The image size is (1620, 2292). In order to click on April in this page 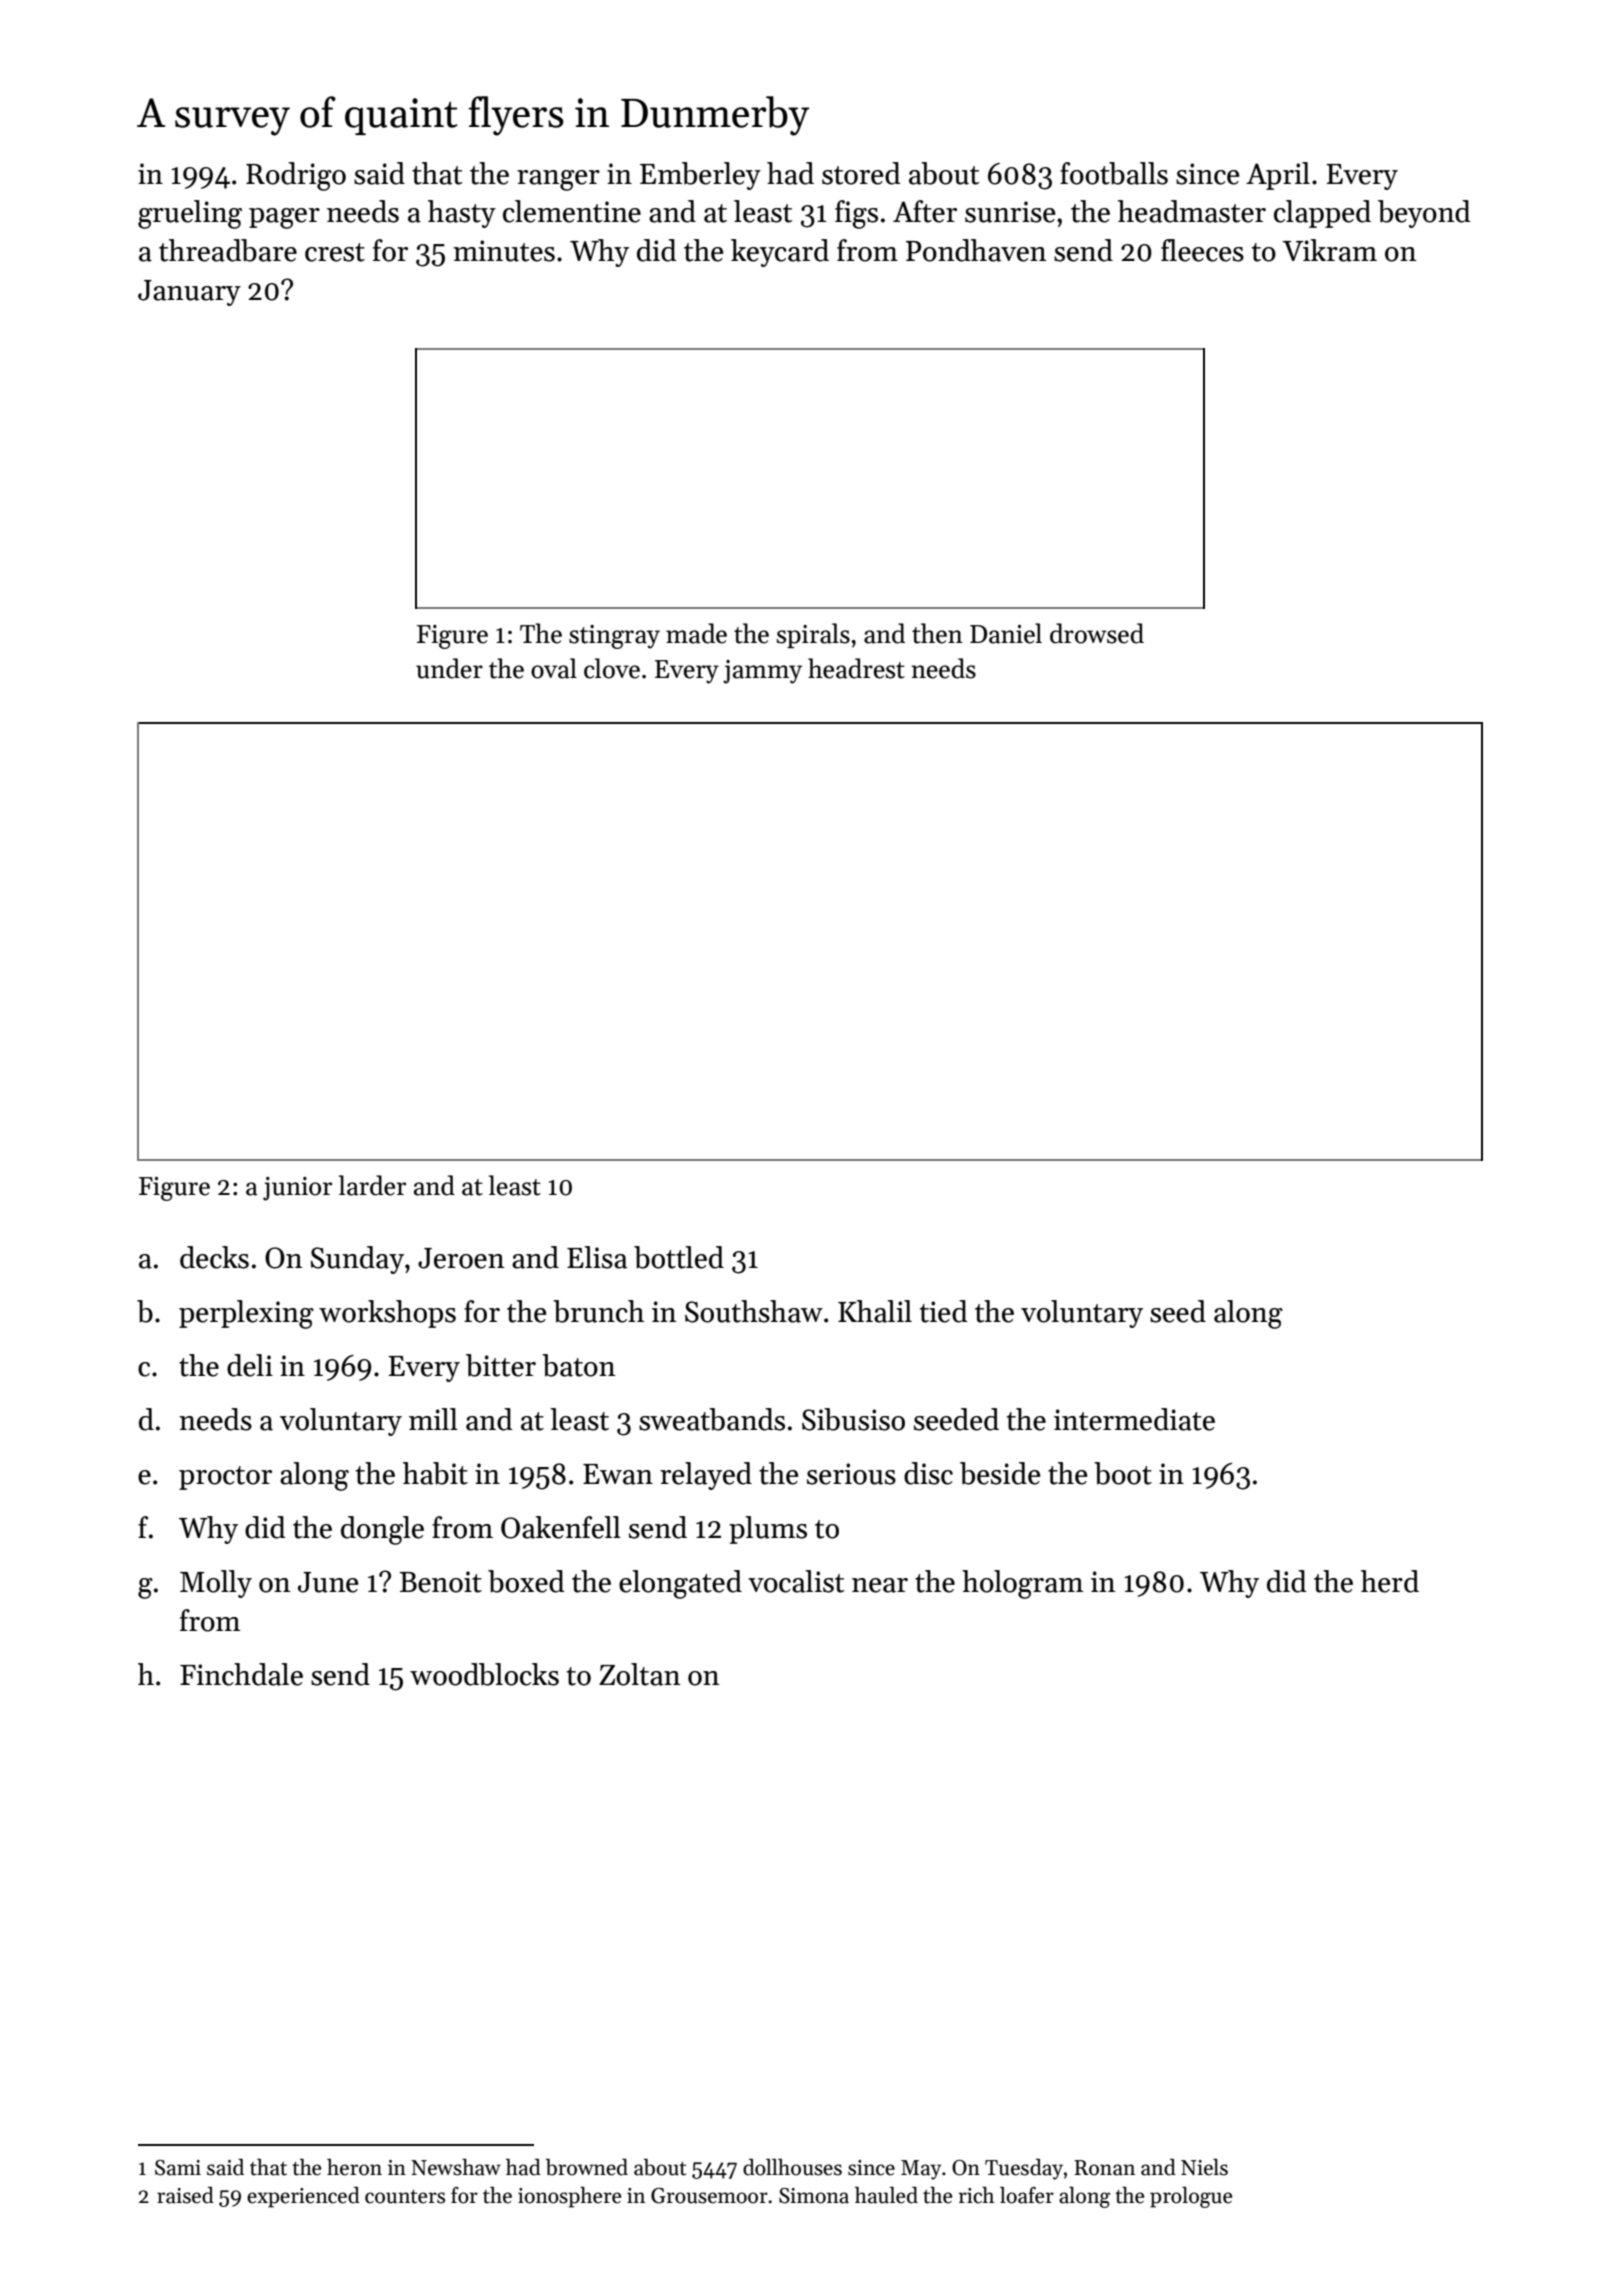, I will do `click(1278, 176)`.
